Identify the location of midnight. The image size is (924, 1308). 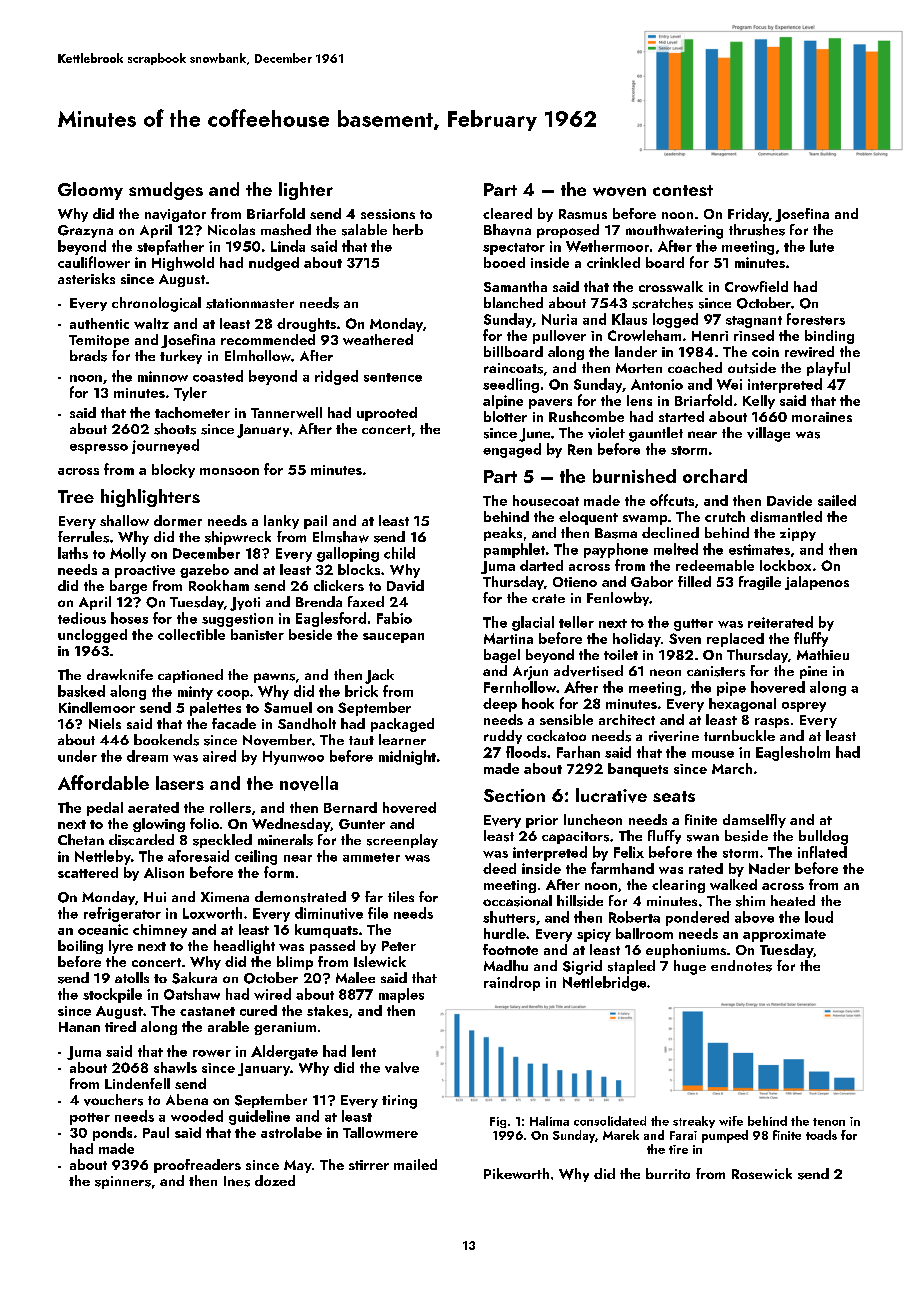
(407, 757).
